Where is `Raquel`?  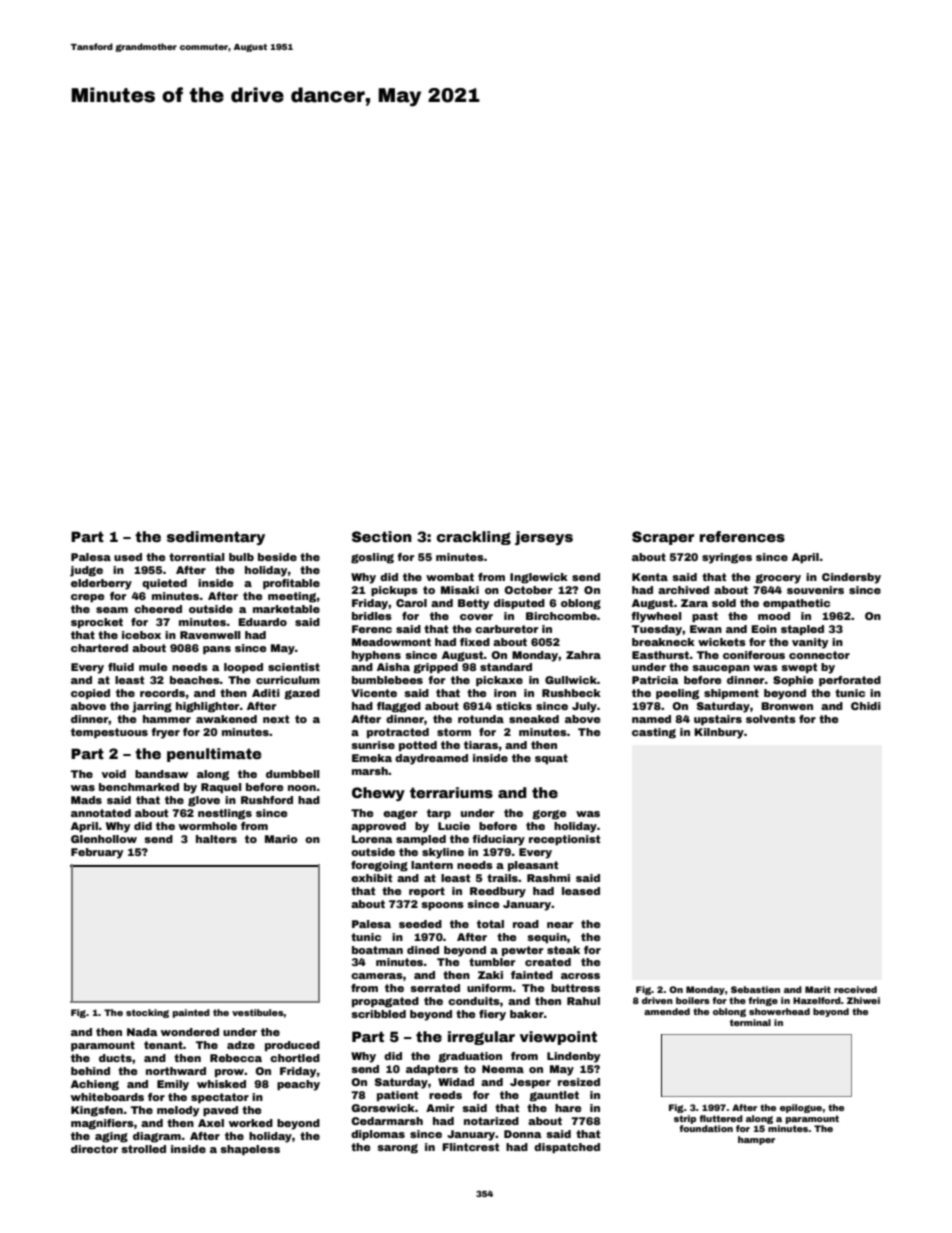 Raquel is located at coordinates (221, 788).
